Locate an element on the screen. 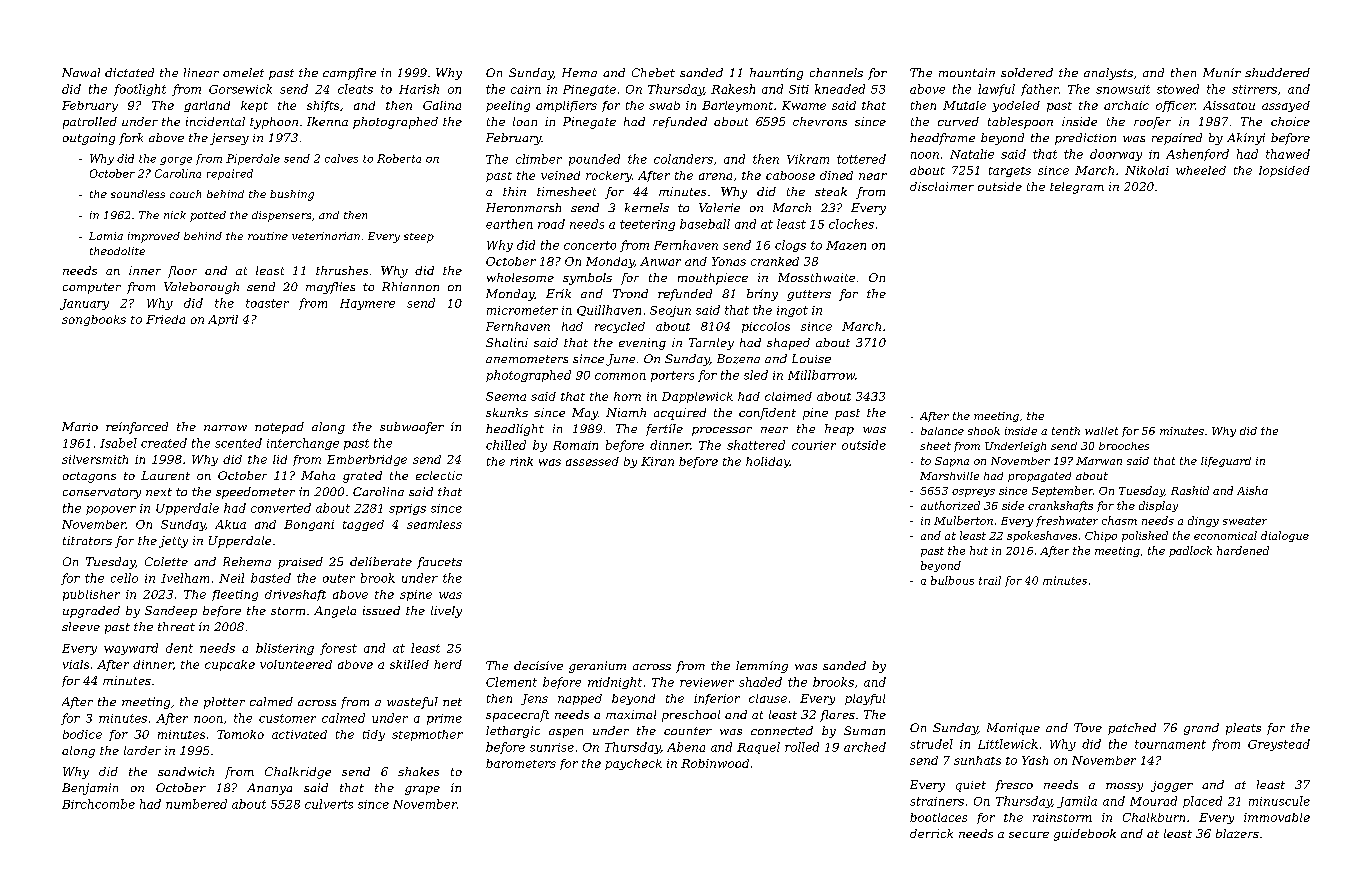 This screenshot has height=887, width=1372. outgoing is located at coordinates (89, 139).
